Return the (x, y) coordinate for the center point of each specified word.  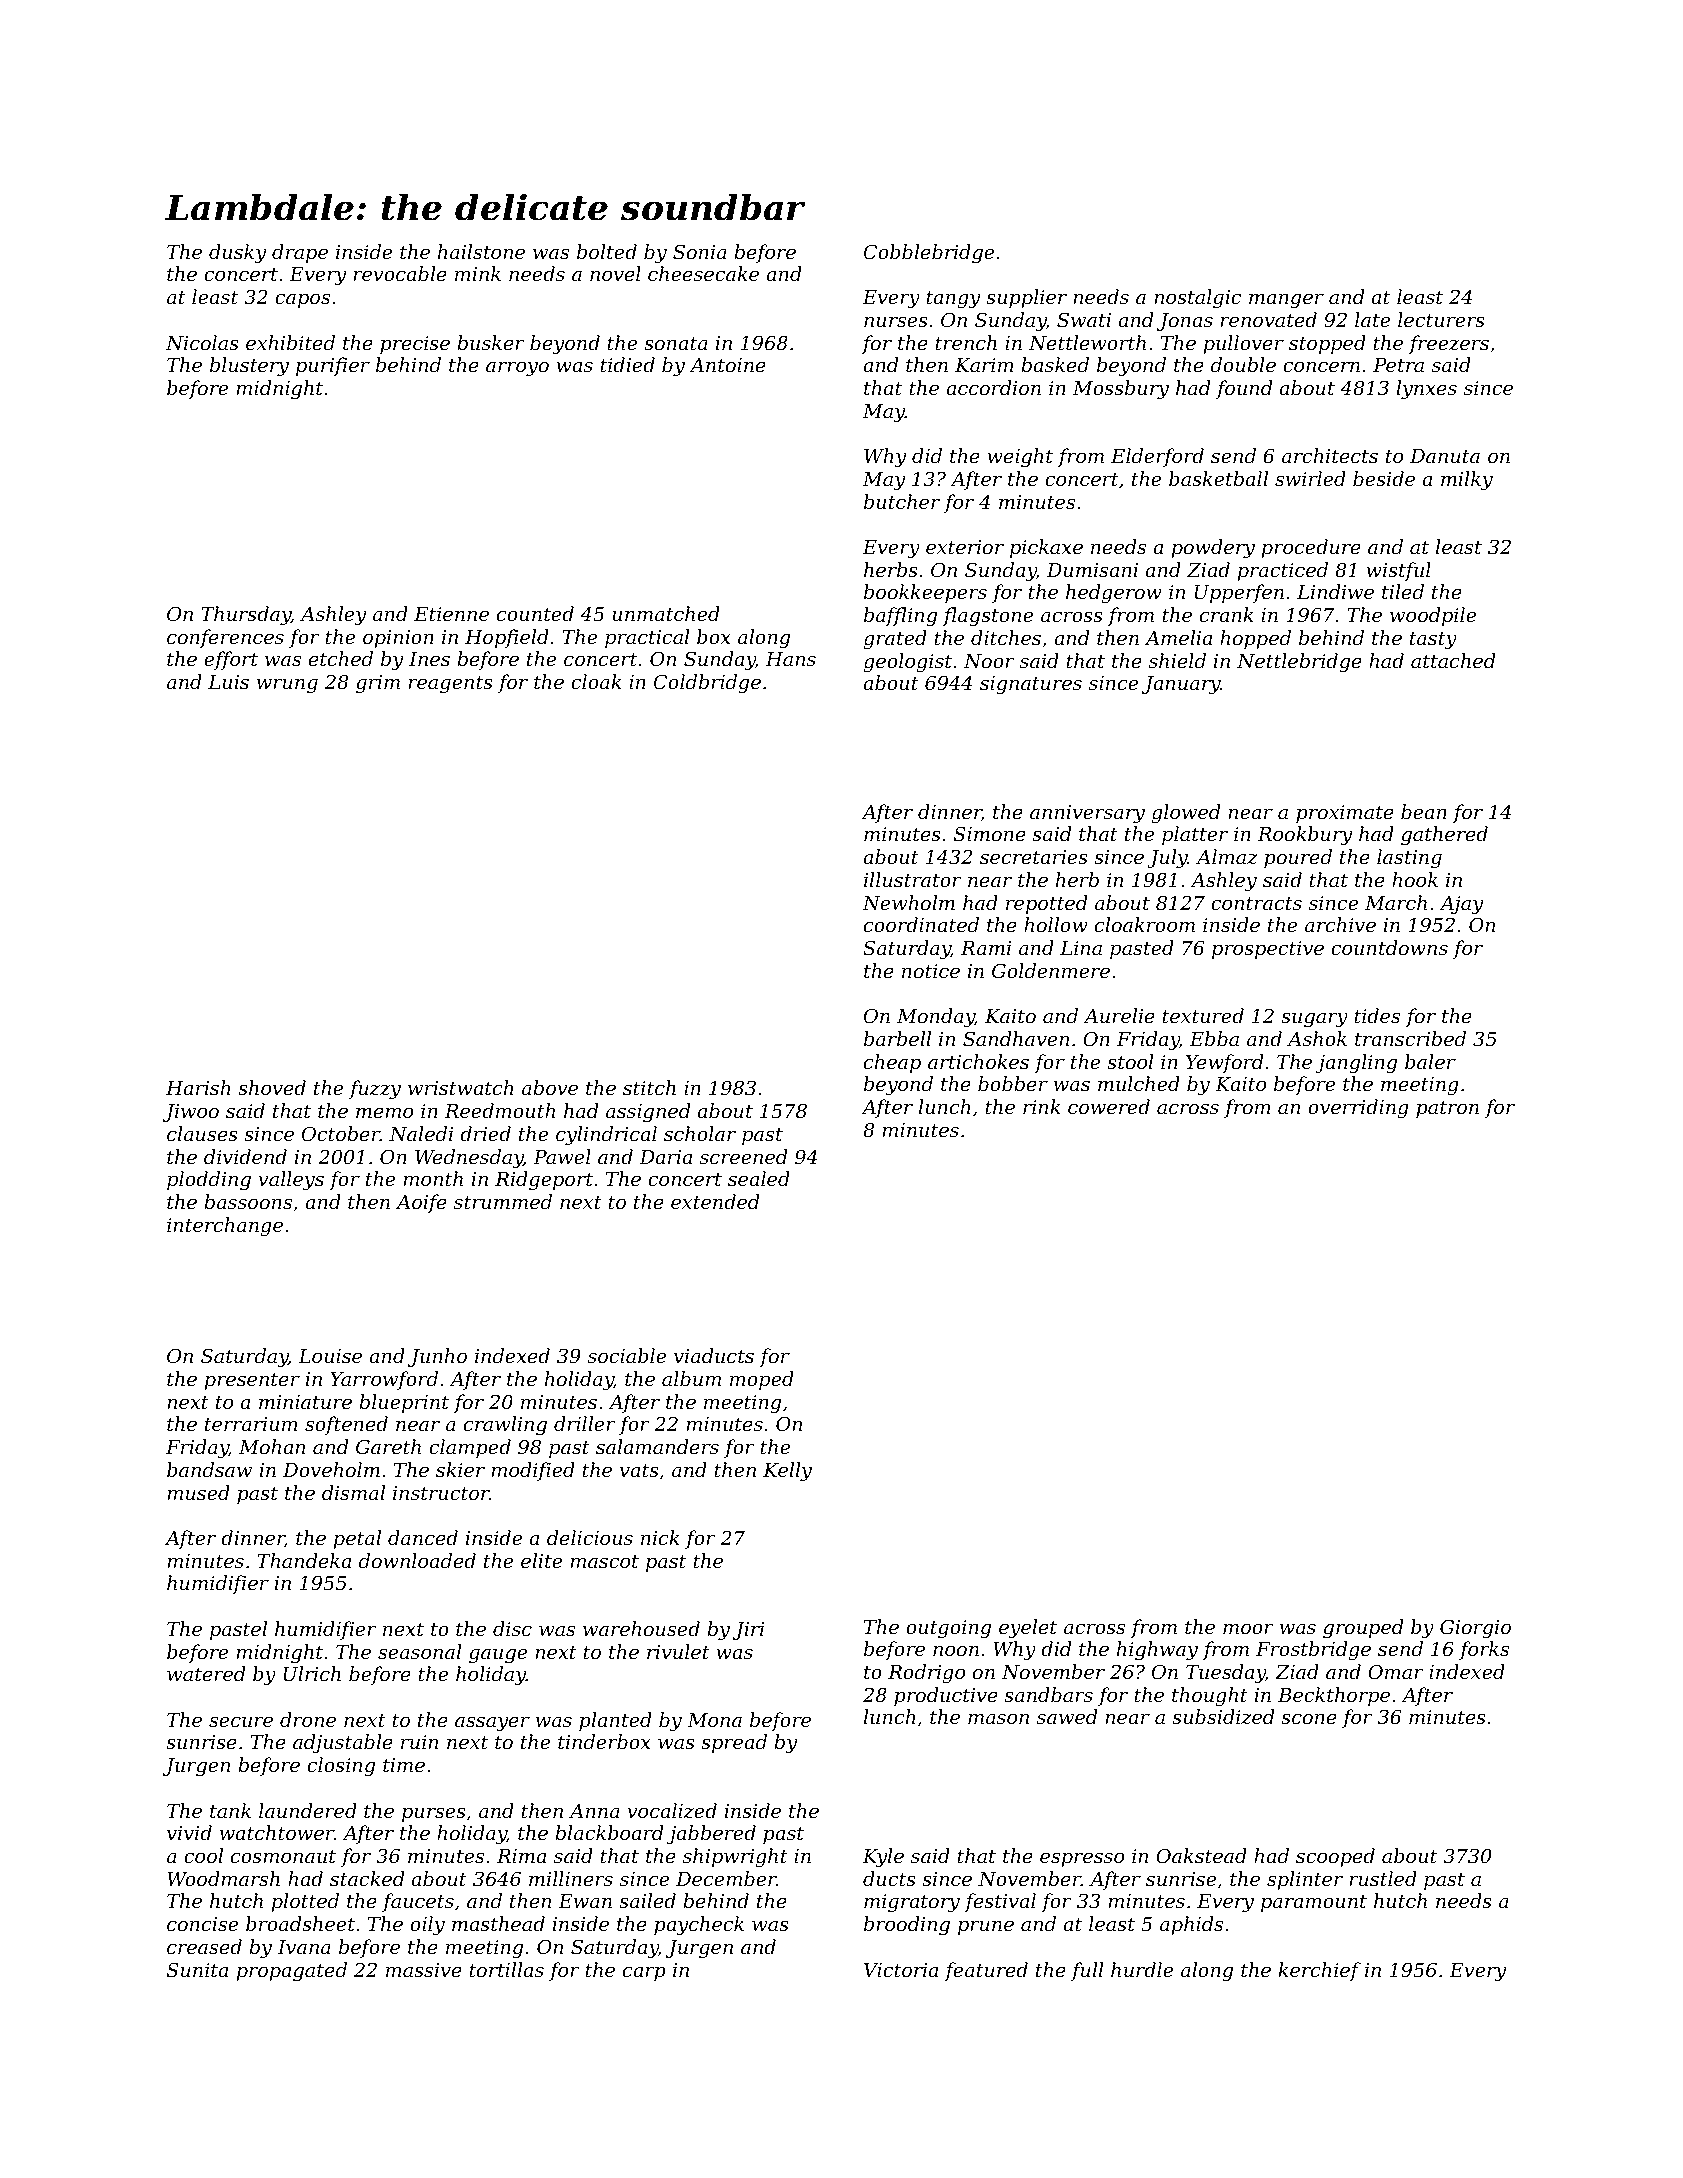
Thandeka (304, 1560)
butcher (902, 501)
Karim (984, 365)
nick (660, 1537)
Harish (198, 1087)
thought (1210, 1697)
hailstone (481, 251)
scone (1309, 1719)
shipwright (735, 1858)
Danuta (1445, 456)
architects (1330, 455)
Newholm (908, 902)
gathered (1444, 836)
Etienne (451, 614)
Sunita (197, 1970)
